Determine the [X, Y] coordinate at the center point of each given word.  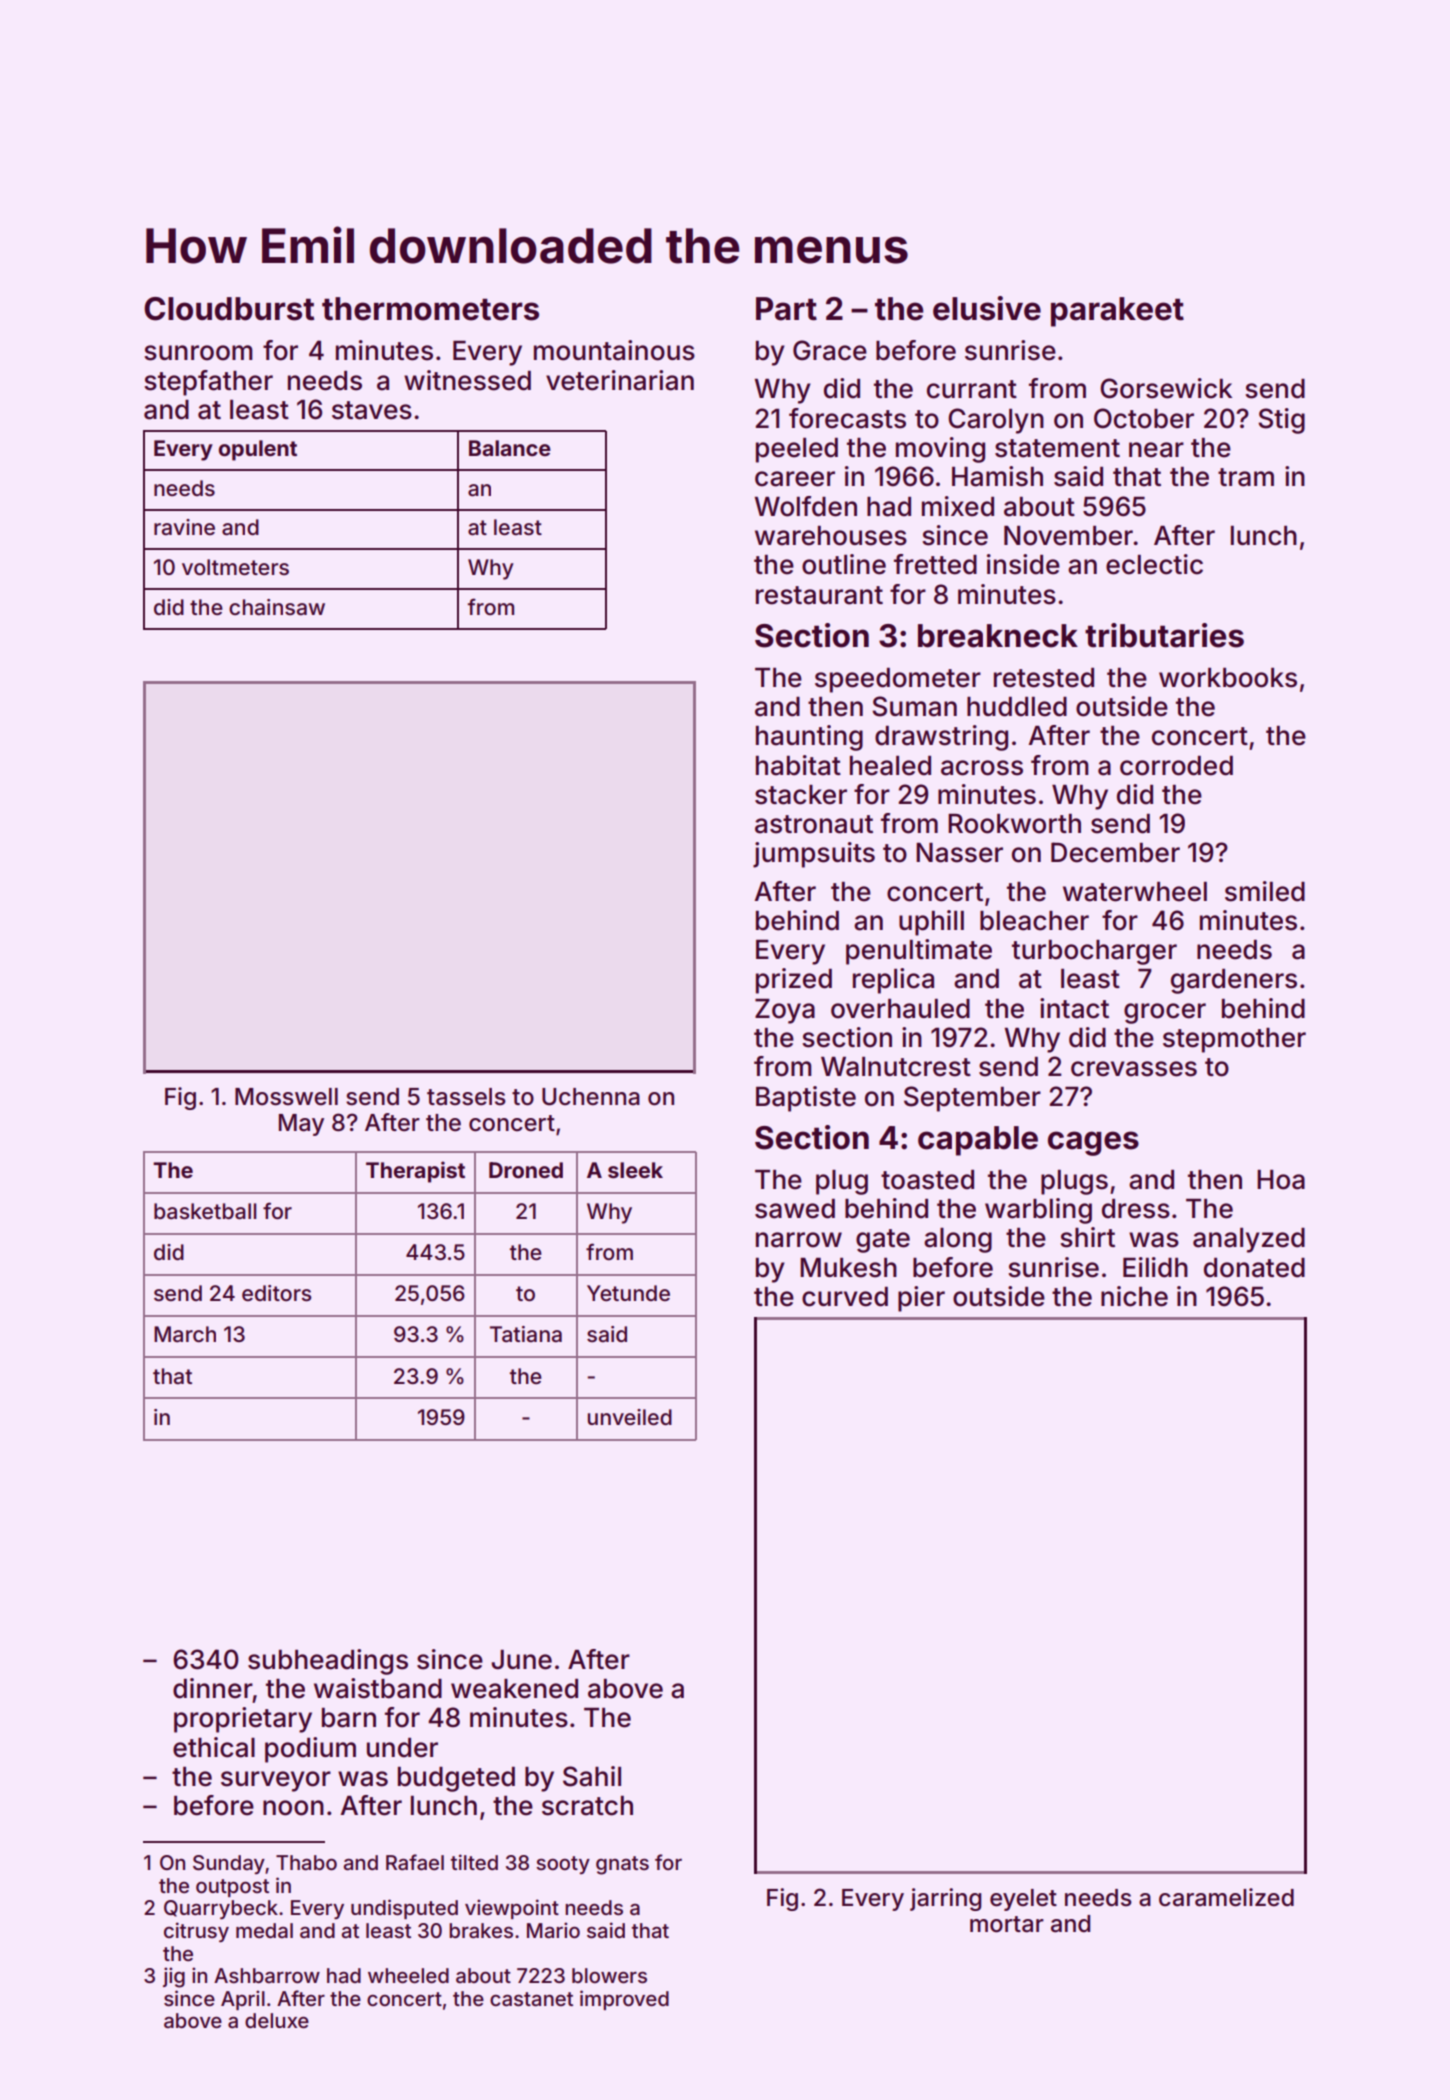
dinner [213, 1688]
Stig [1281, 421]
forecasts [847, 418]
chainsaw [277, 607]
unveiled [630, 1417]
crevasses [1134, 1069]
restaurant [819, 595]
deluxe [277, 2020]
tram [1246, 477]
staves [372, 410]
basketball [205, 1211]
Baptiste [806, 1099]
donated [1254, 1268]
